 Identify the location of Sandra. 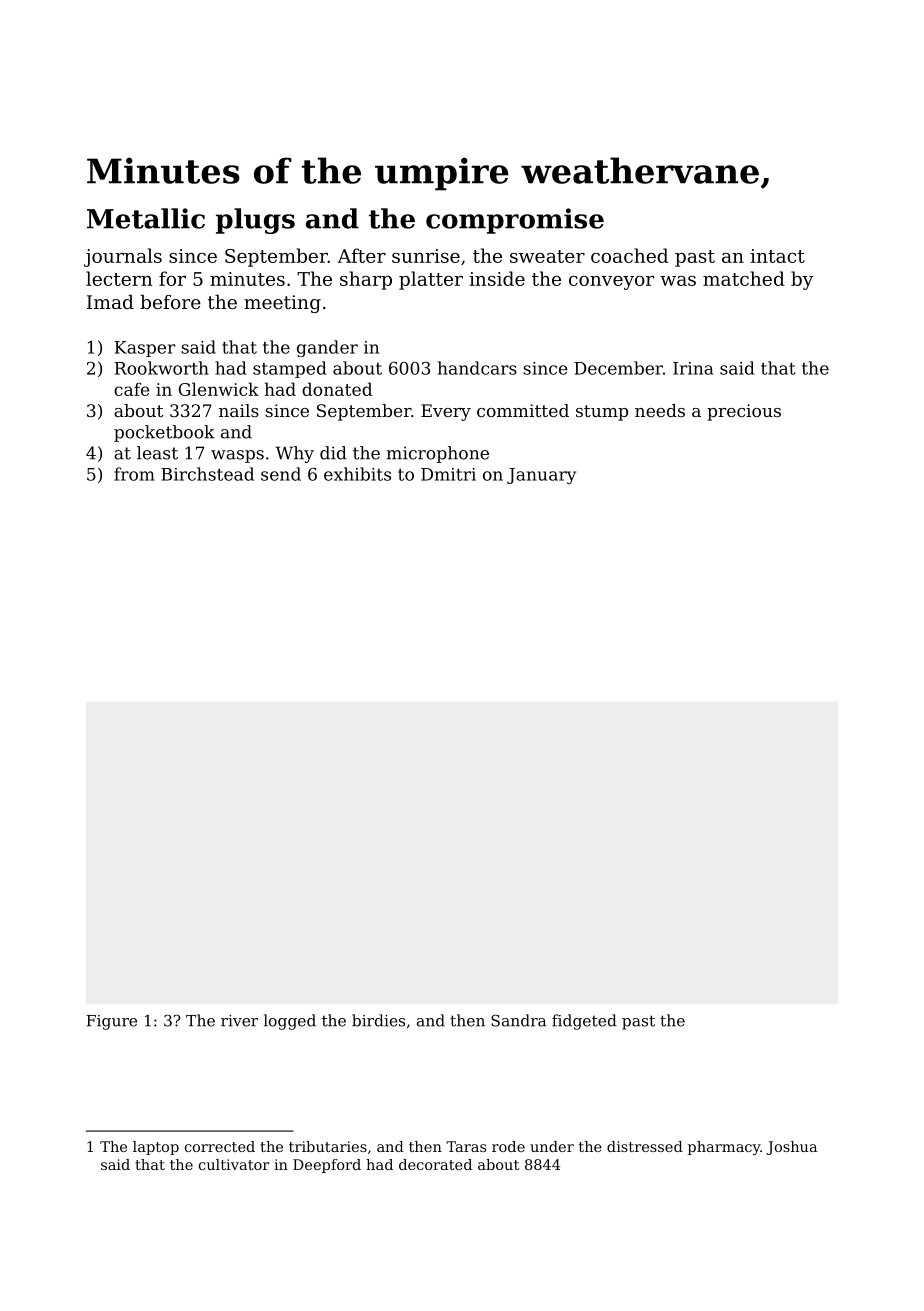
(518, 1020).
